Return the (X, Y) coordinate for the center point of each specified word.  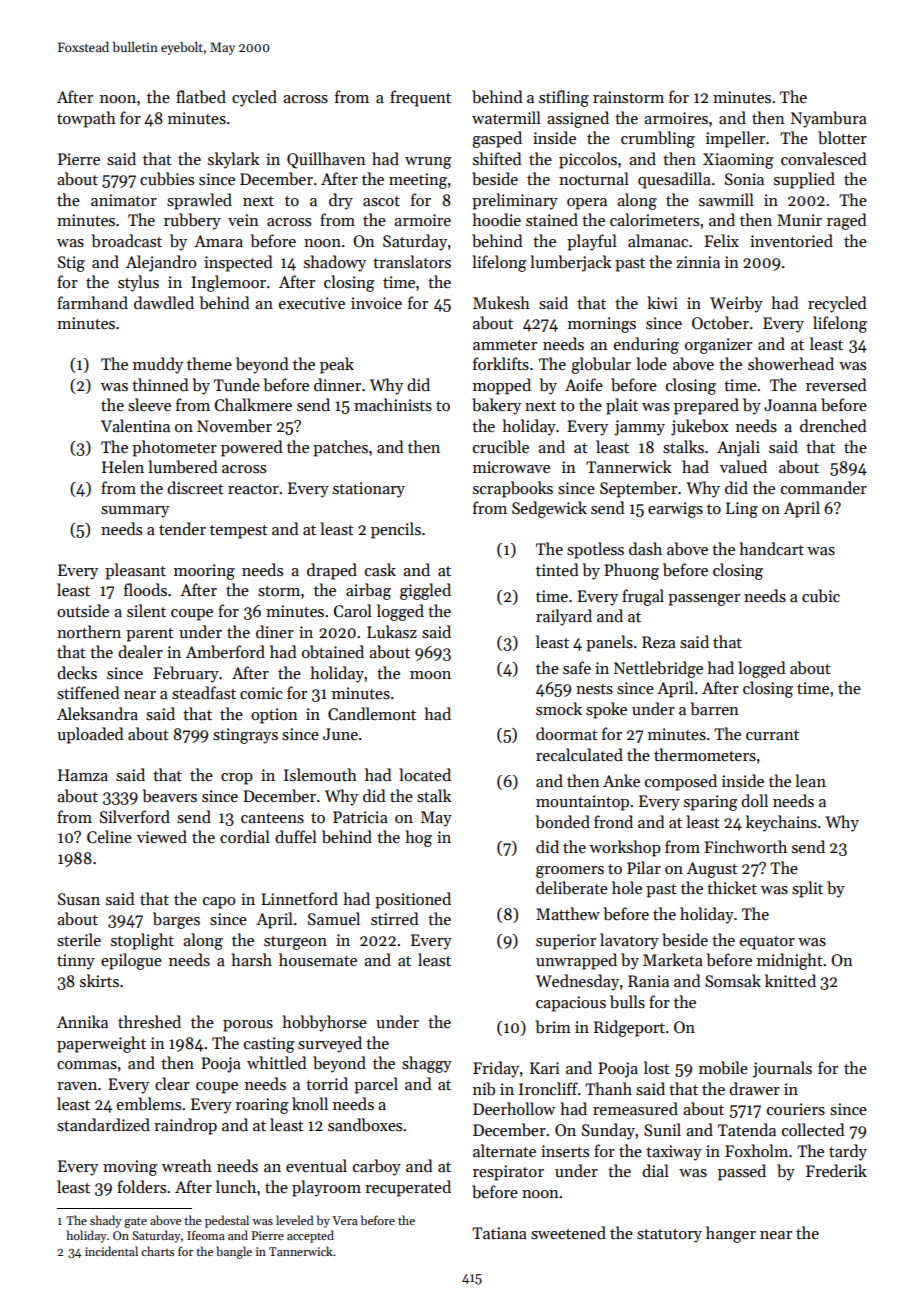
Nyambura (829, 119)
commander (824, 487)
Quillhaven (326, 160)
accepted (310, 1236)
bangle (234, 1252)
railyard (564, 617)
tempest (239, 532)
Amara (218, 241)
